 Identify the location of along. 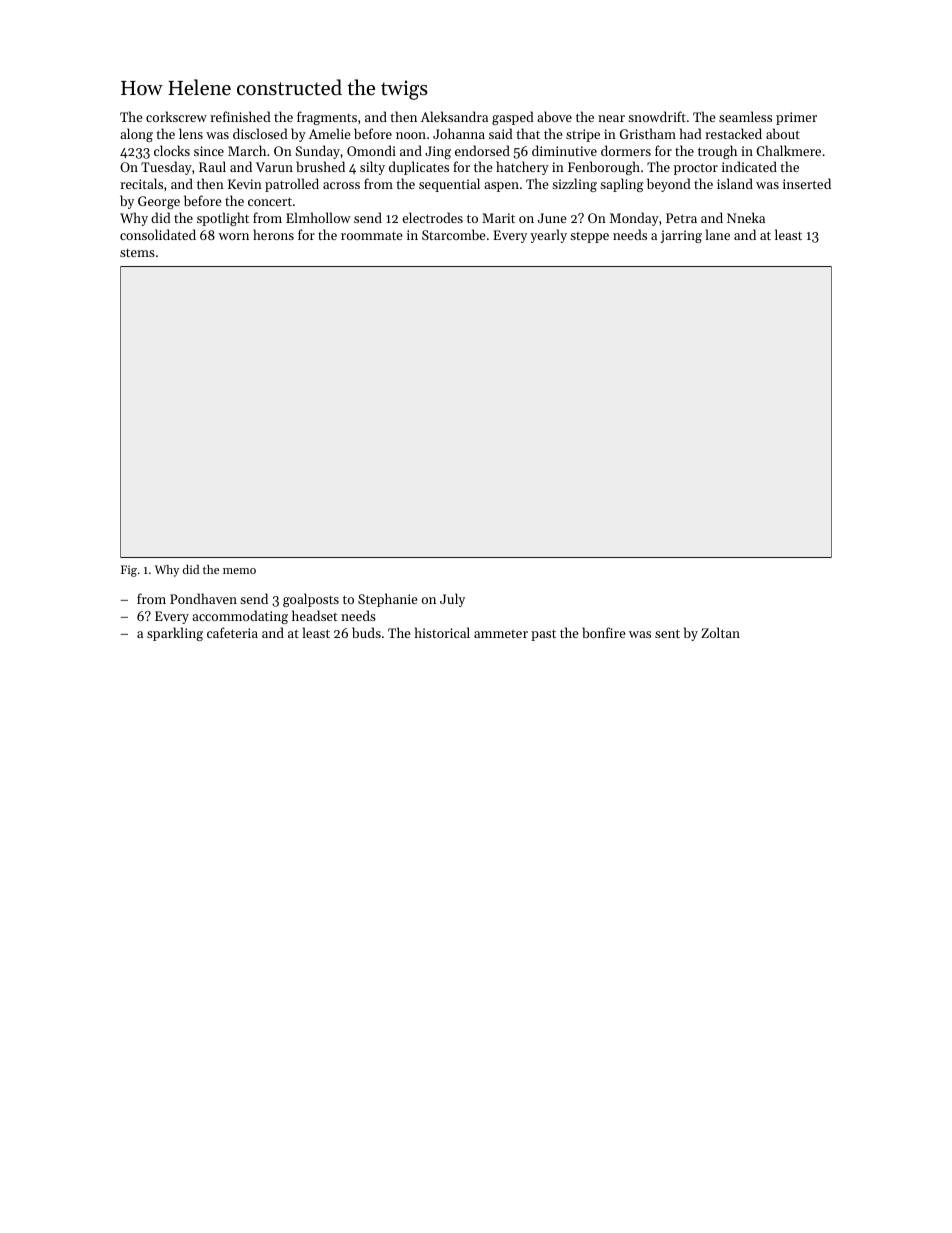
(136, 135).
